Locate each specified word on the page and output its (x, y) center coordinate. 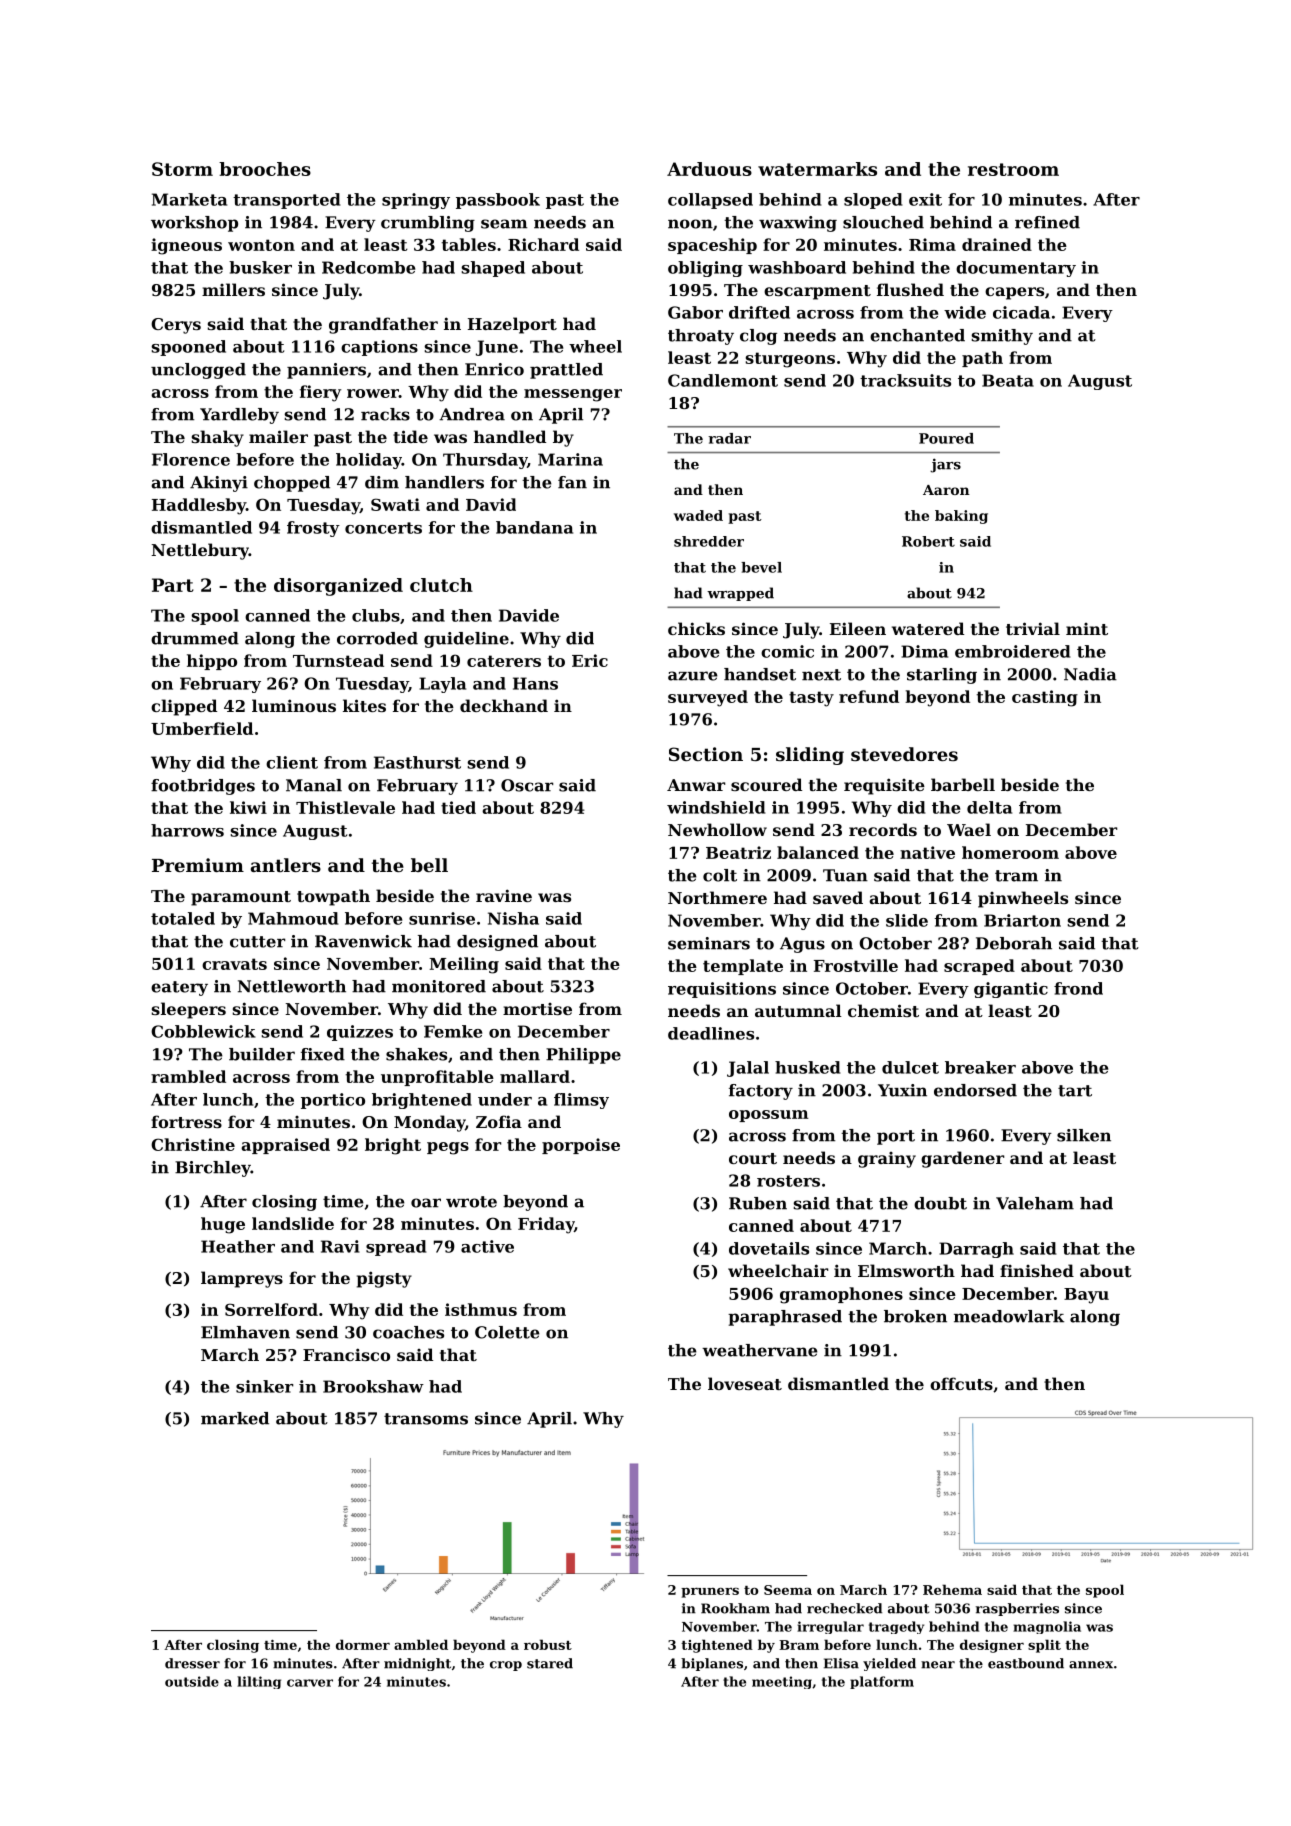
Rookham (735, 1608)
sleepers (189, 1010)
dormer (363, 1644)
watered (928, 628)
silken (1084, 1135)
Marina (570, 459)
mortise (537, 1009)
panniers (326, 371)
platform (882, 1682)
